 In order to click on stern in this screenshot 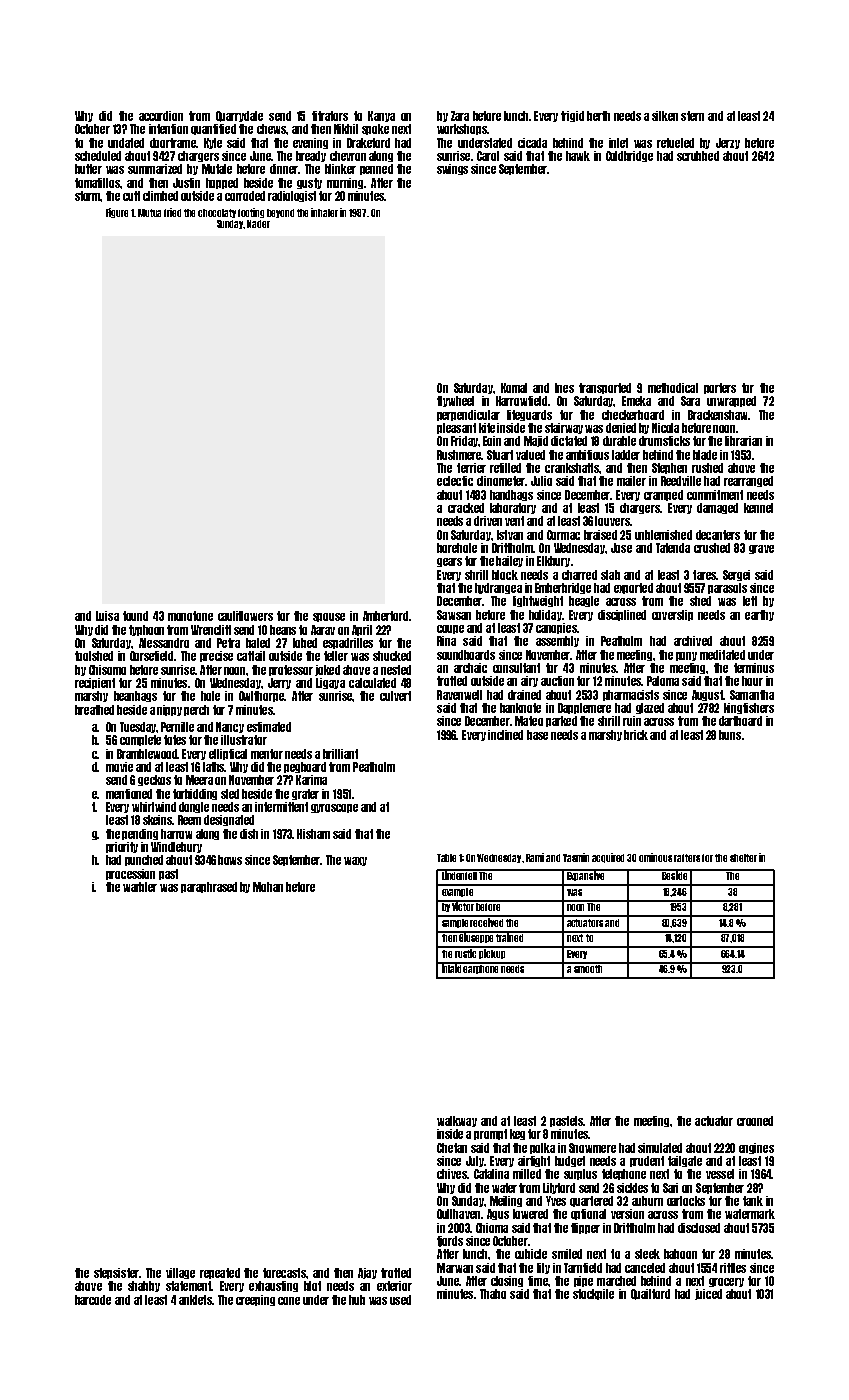, I will do `click(692, 116)`.
